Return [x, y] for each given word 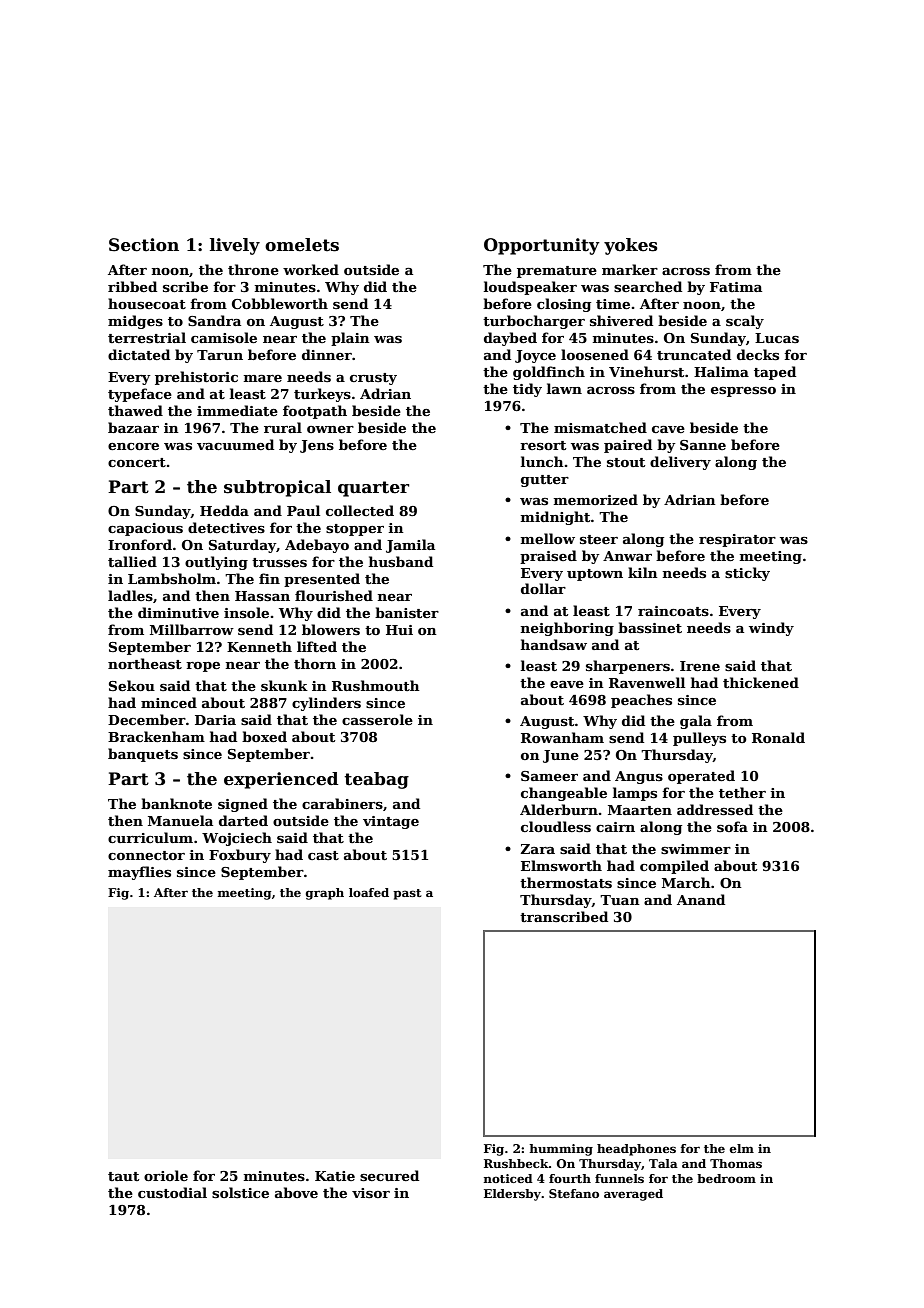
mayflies [139, 873]
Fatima [736, 287]
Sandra [214, 320]
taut [123, 1176]
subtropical [277, 488]
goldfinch [549, 373]
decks [758, 354]
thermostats [566, 882]
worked [311, 269]
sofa [732, 826]
